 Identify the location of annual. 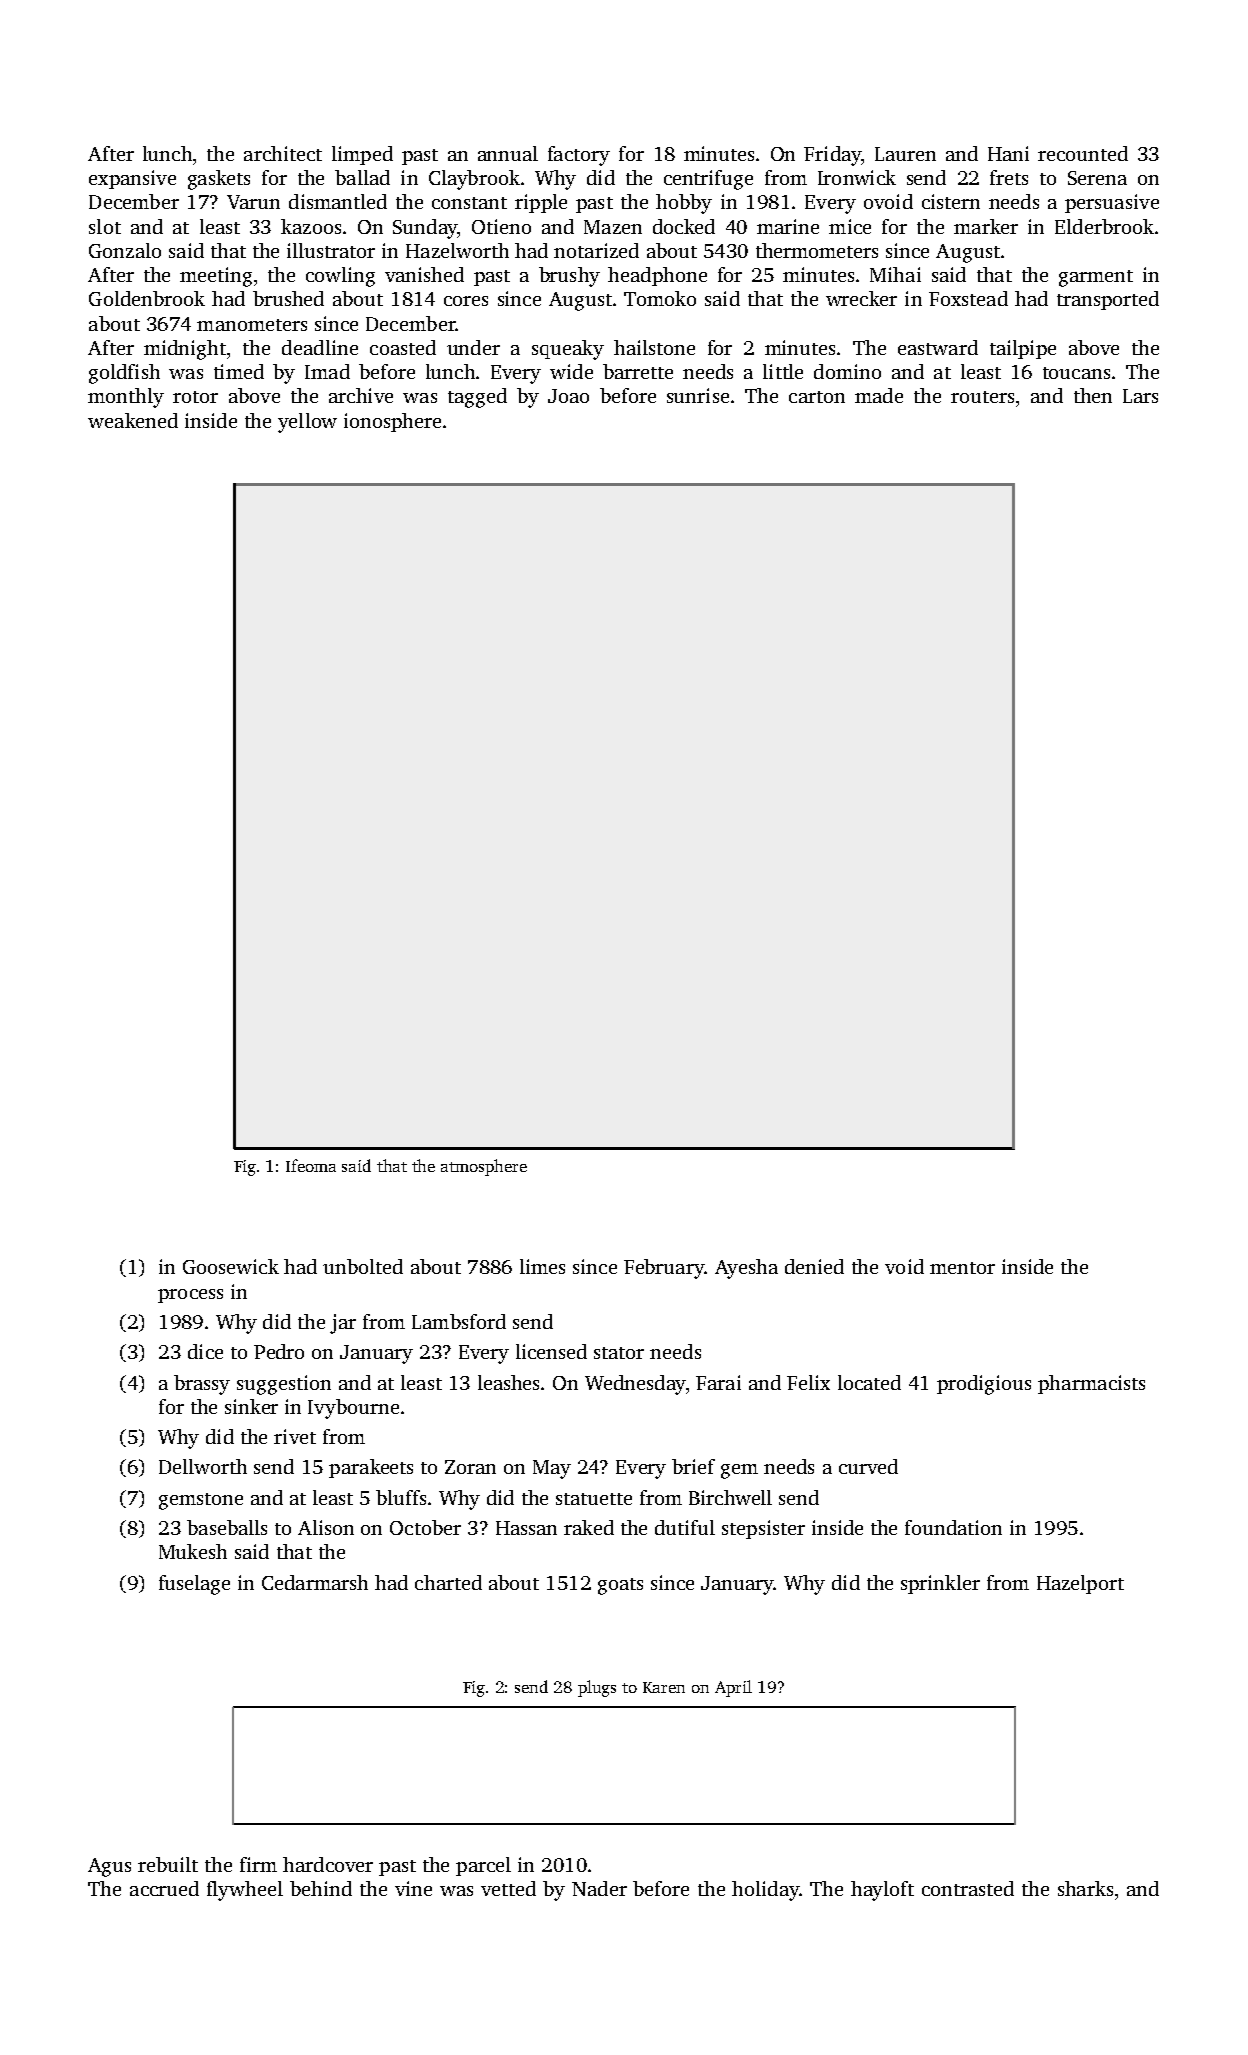
(508, 153).
